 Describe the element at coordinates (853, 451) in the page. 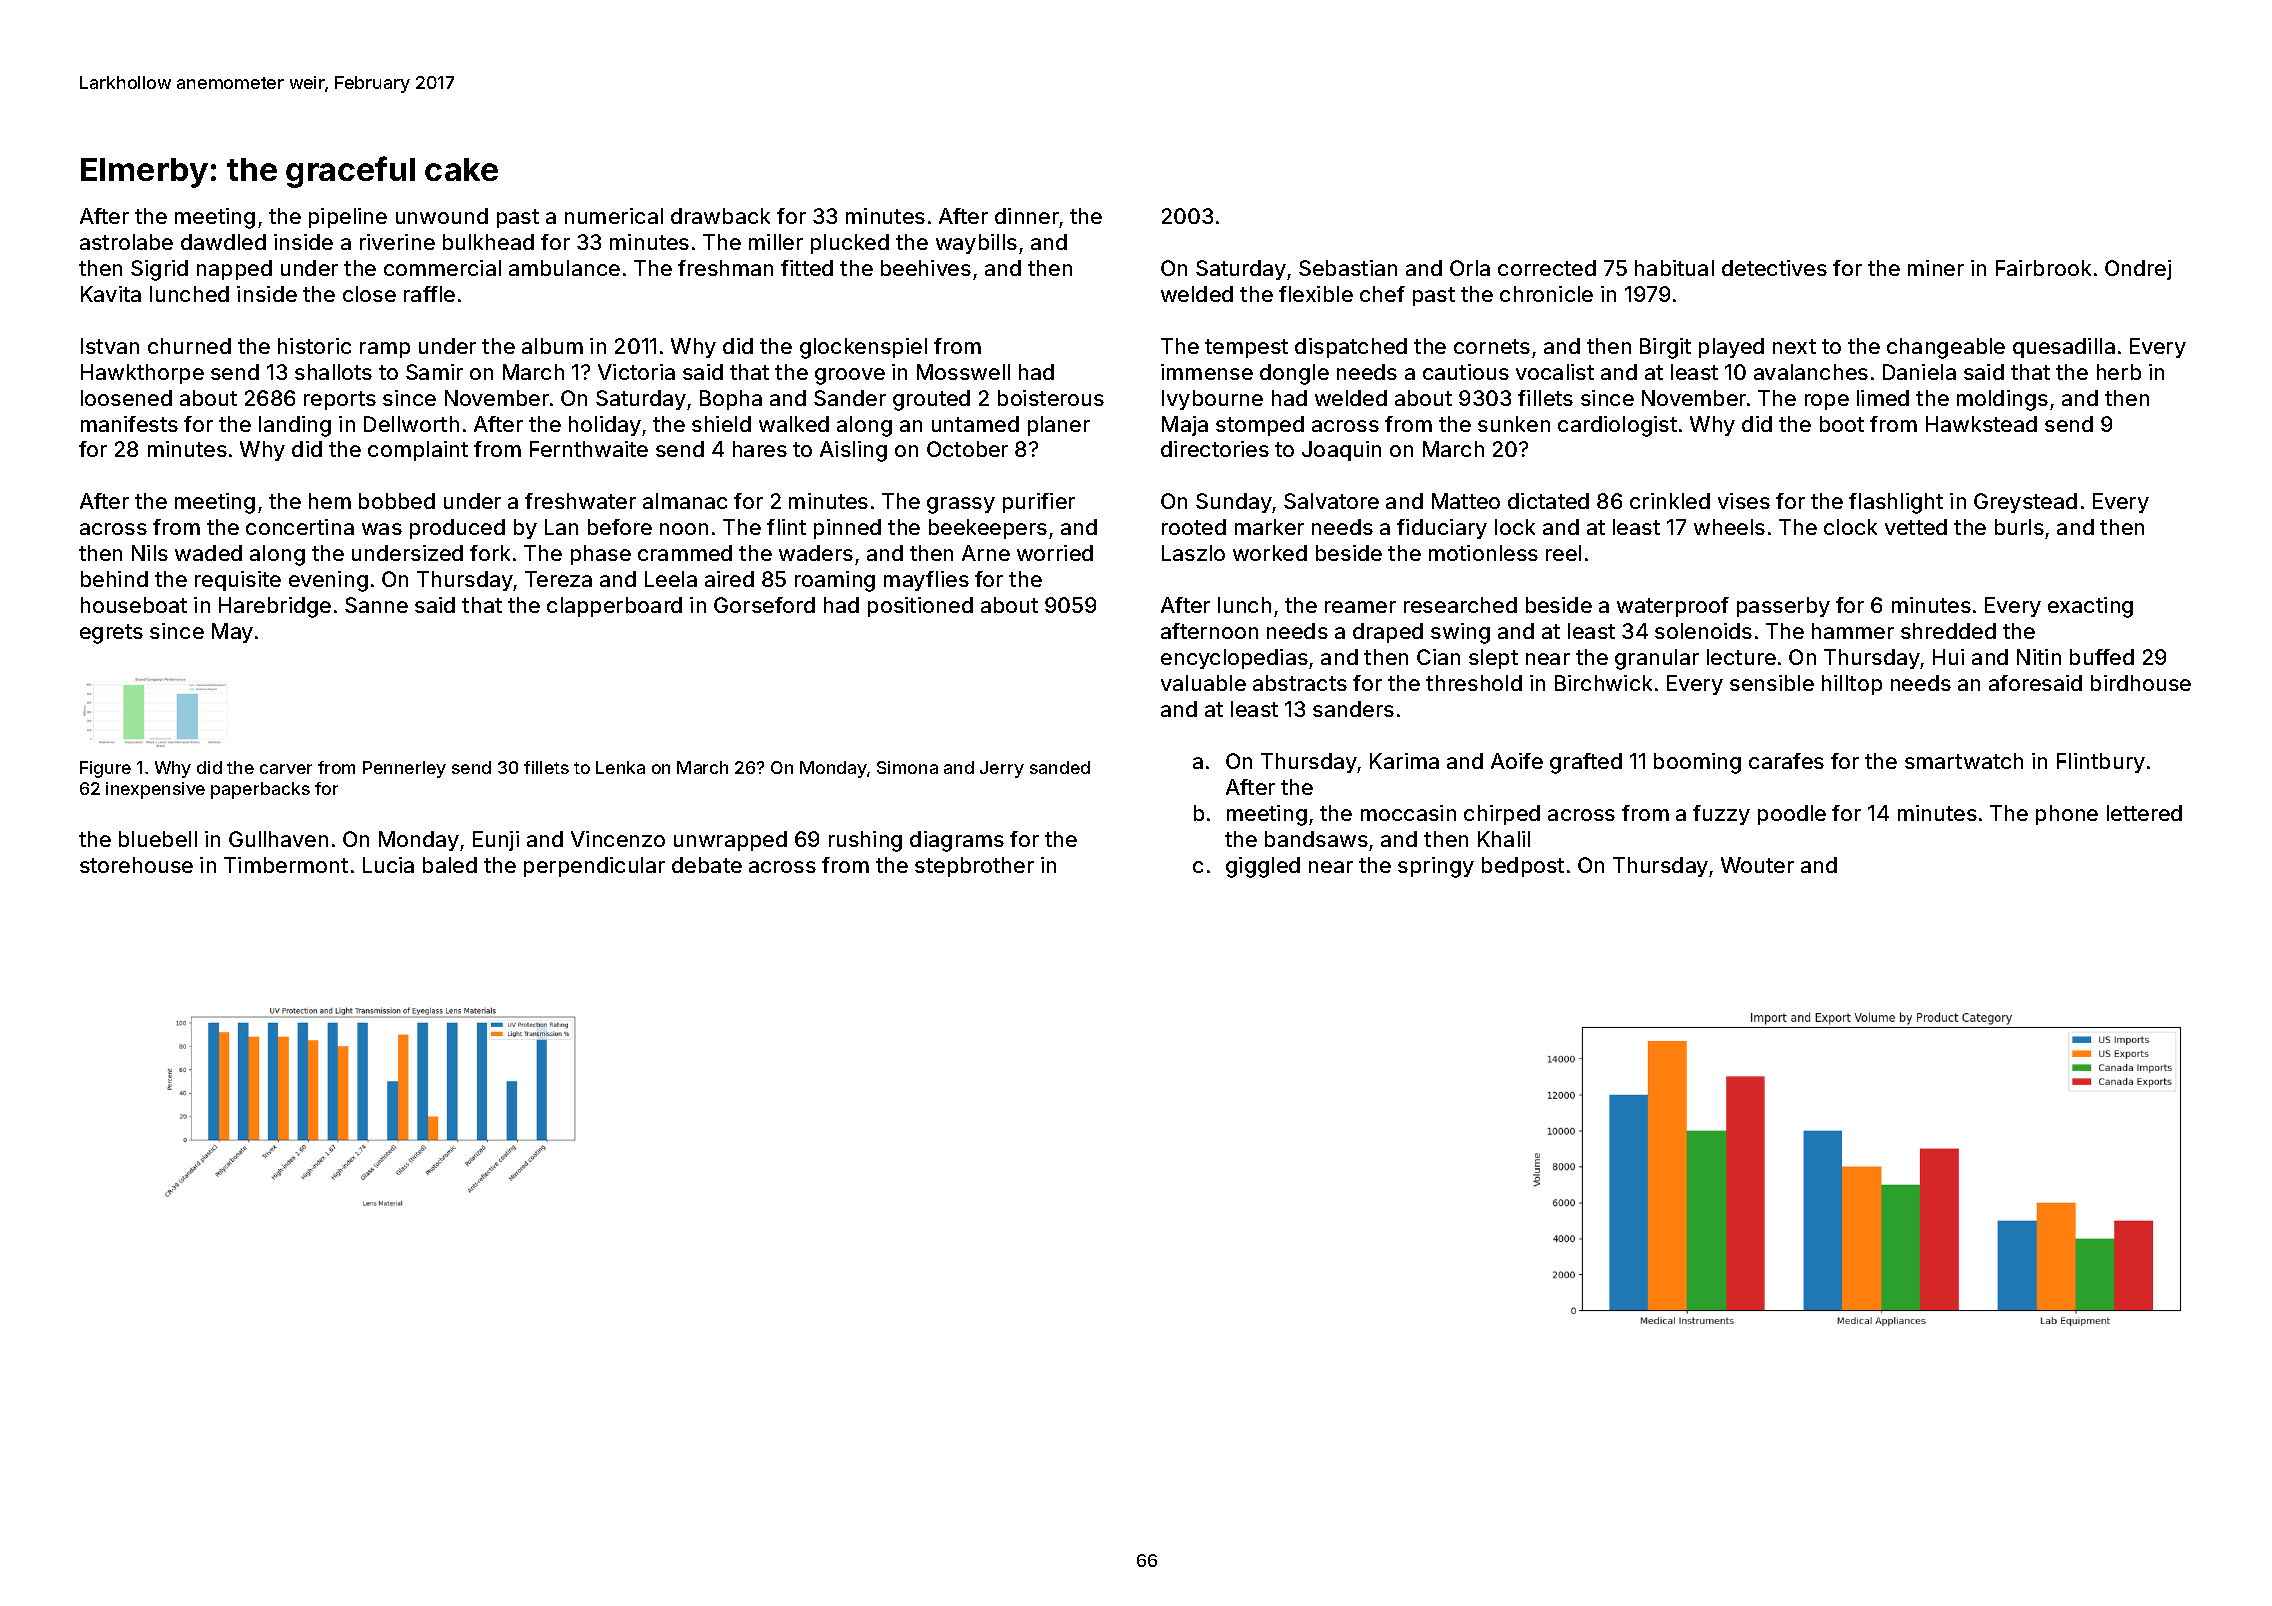

I see `Aisling` at that location.
